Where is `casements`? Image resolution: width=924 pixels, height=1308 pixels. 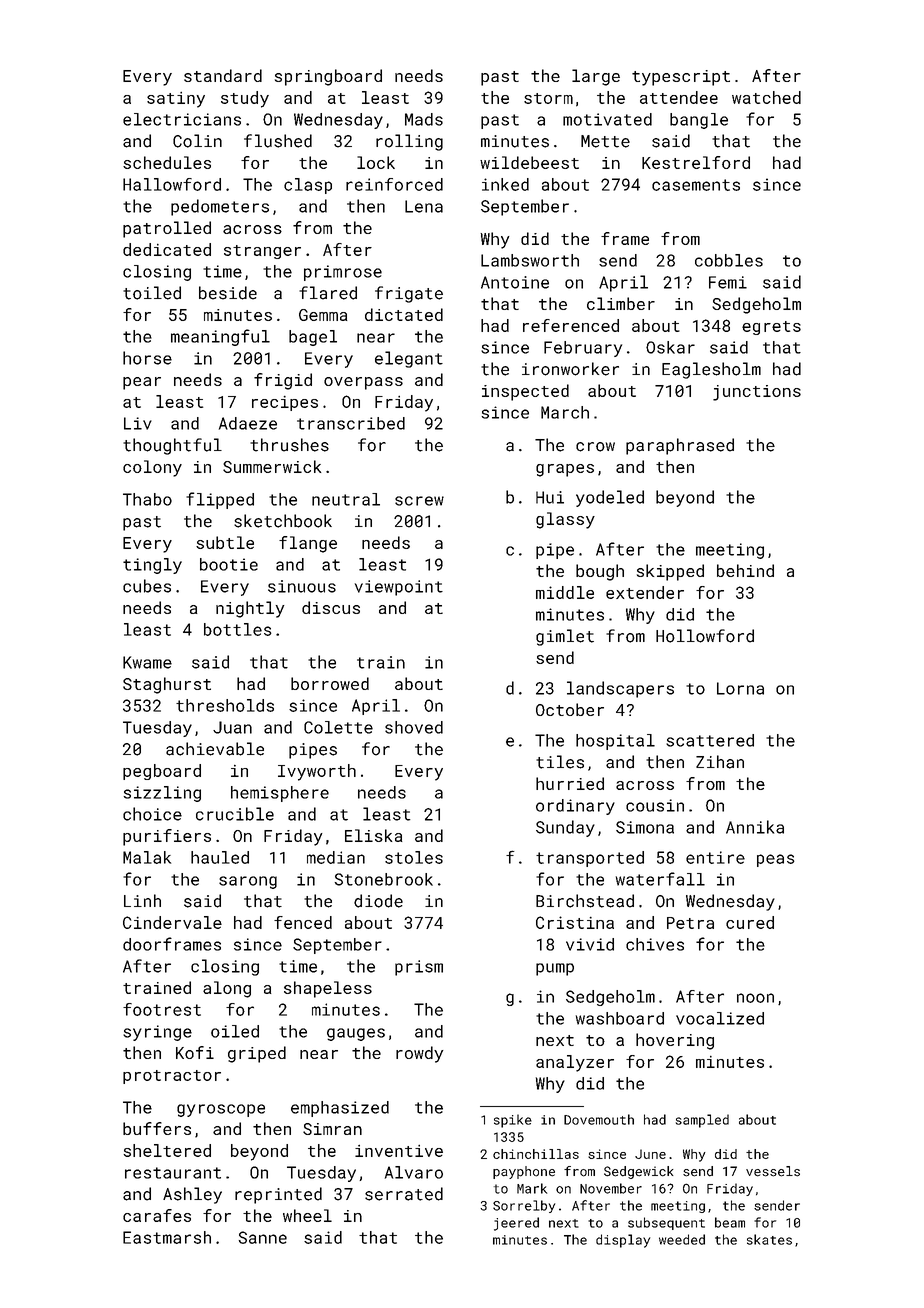
casements is located at coordinates (696, 185).
